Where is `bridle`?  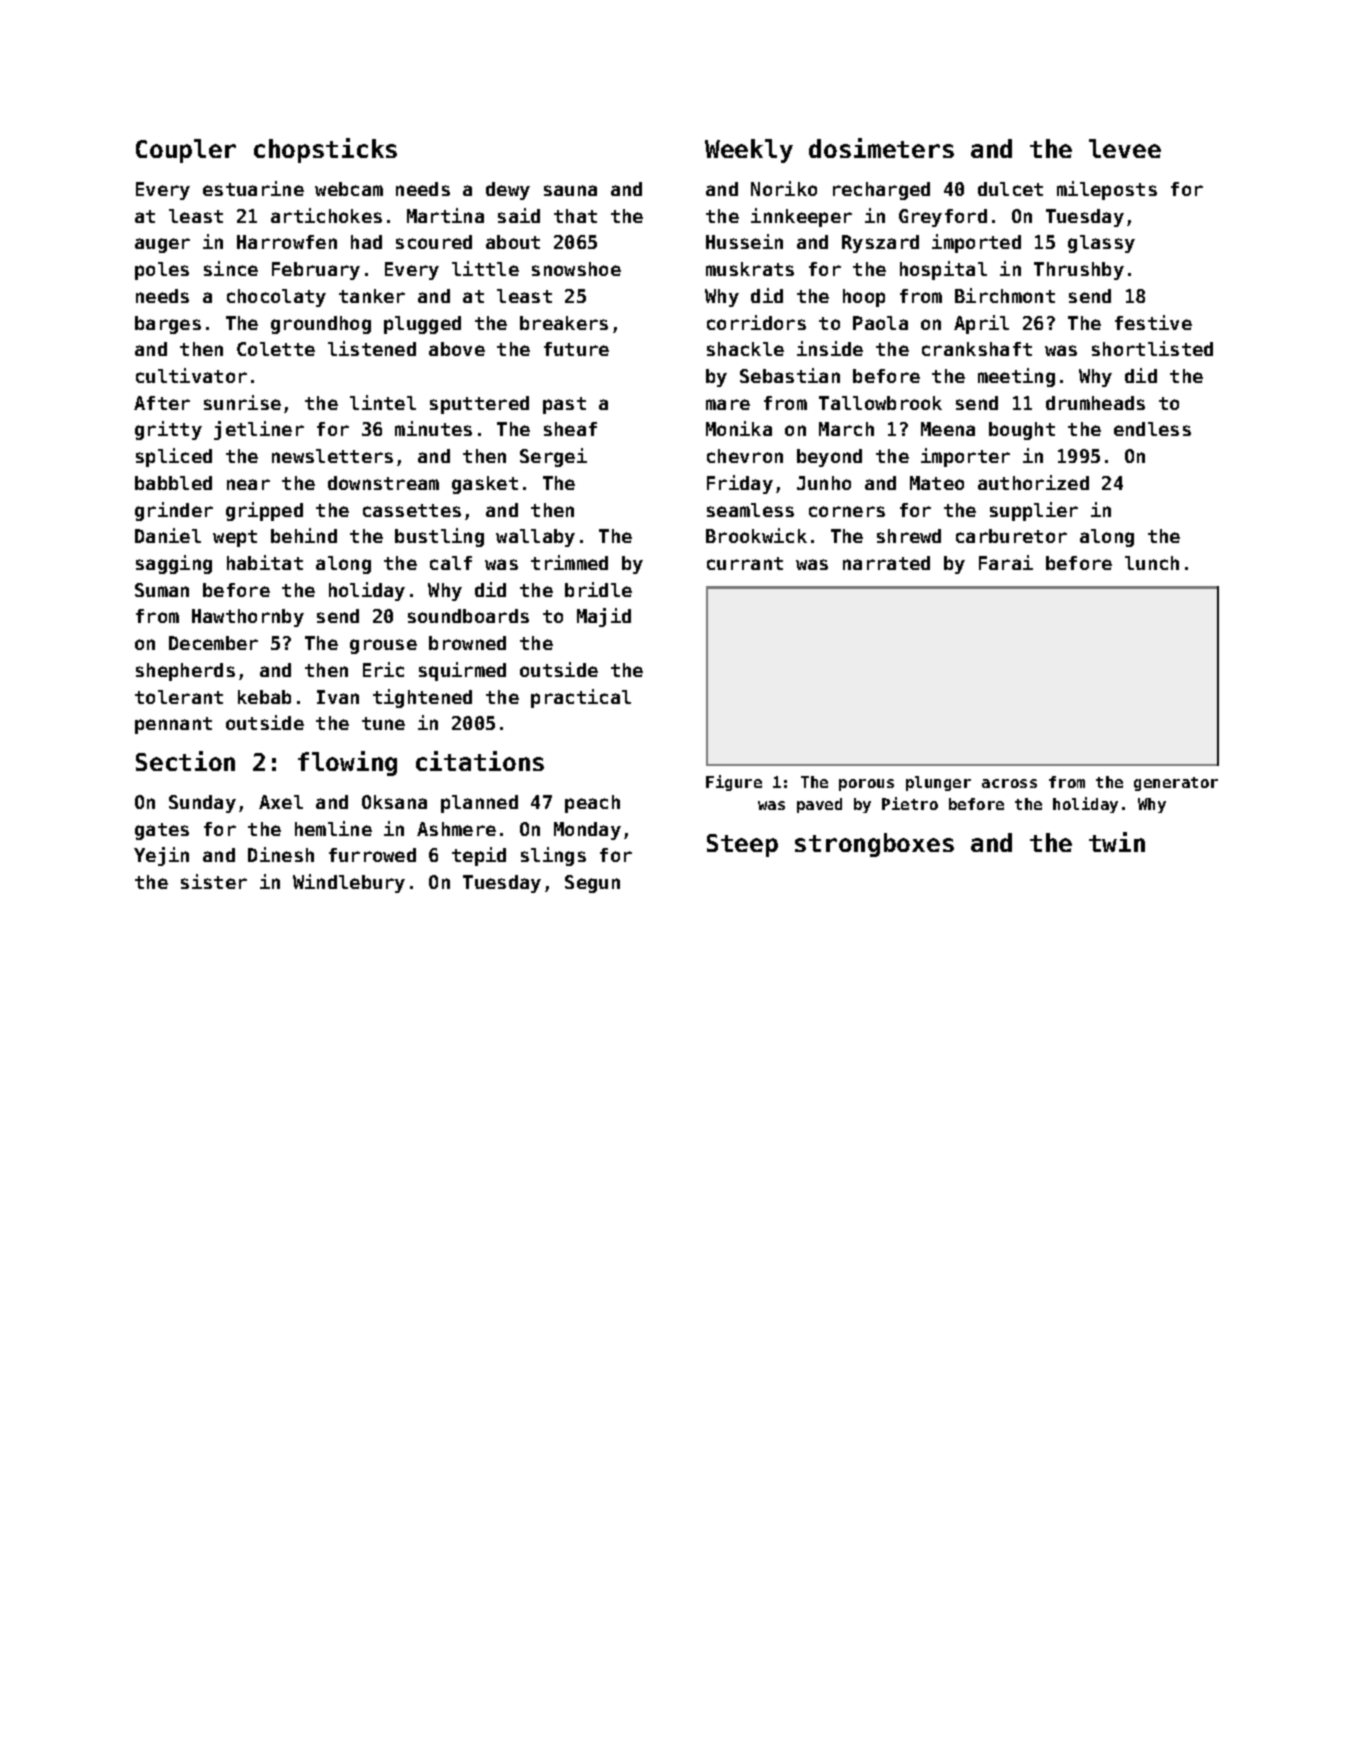 bridle is located at coordinates (598, 589).
